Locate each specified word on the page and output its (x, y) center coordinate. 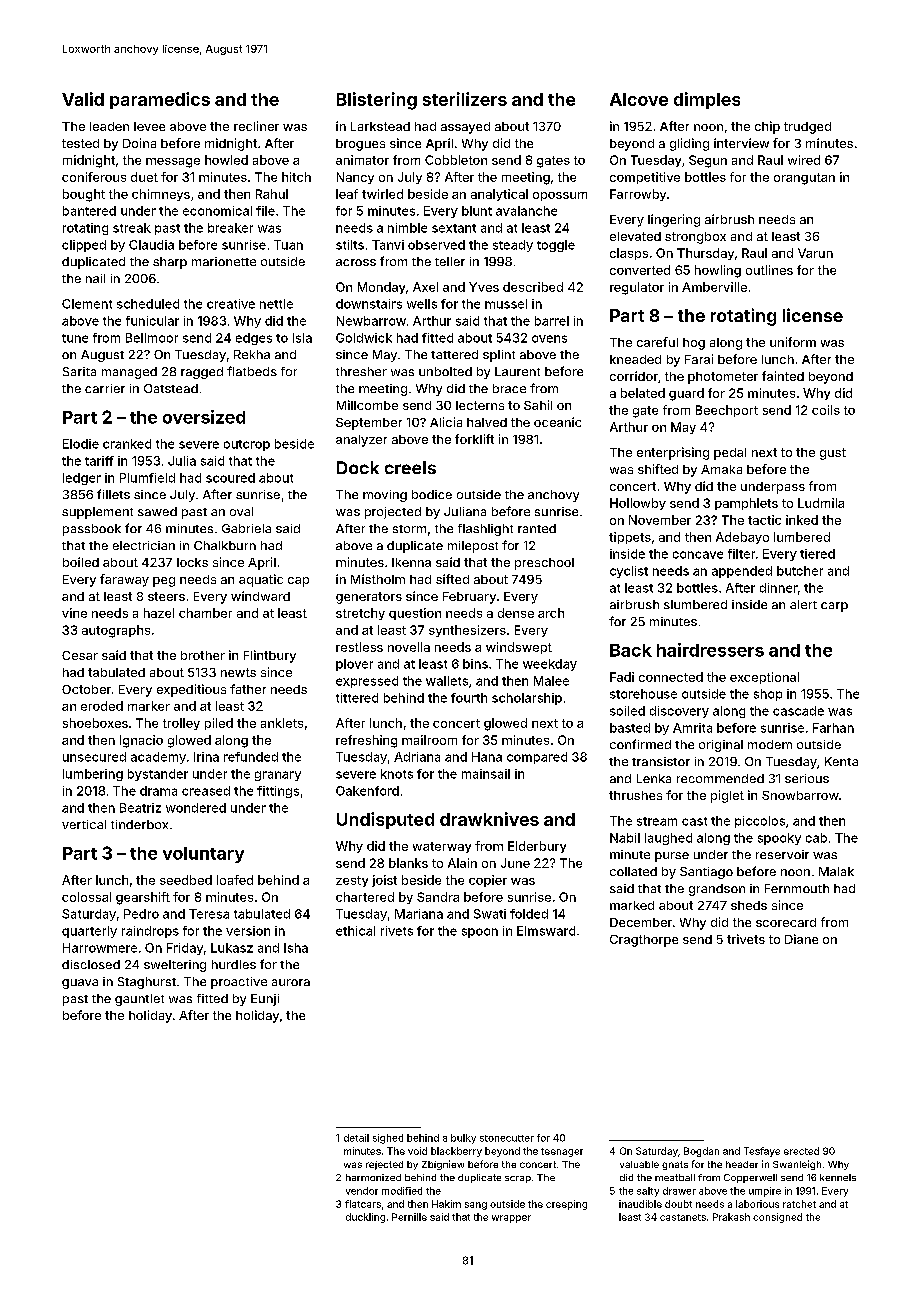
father (248, 689)
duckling (365, 1218)
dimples (707, 100)
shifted (658, 469)
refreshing (366, 741)
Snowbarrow (800, 795)
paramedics (160, 100)
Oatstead (171, 388)
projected (393, 513)
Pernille (409, 1217)
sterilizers (465, 99)
